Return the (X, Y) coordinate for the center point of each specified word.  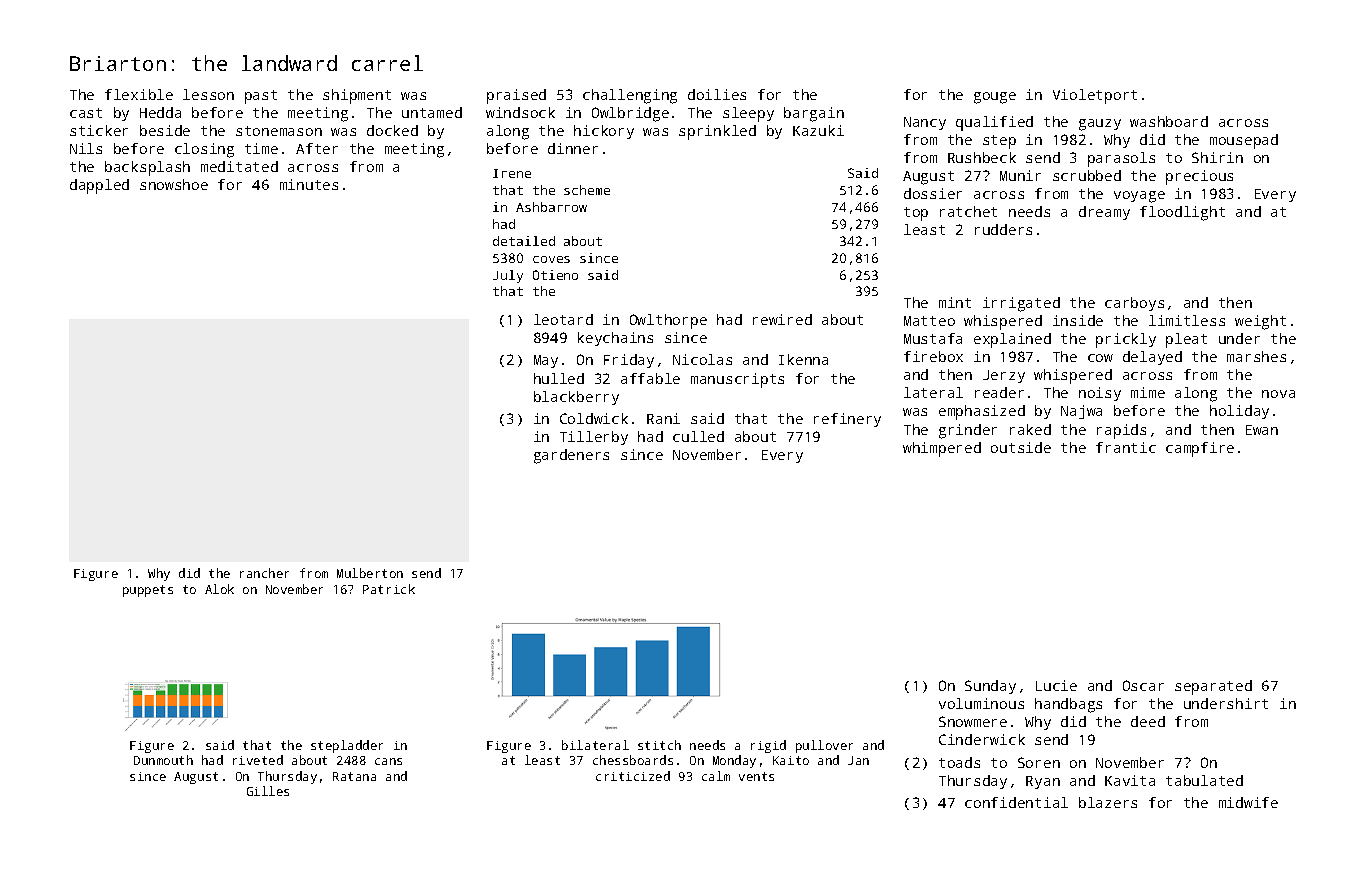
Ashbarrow (551, 207)
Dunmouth (163, 760)
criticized (633, 776)
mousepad (1244, 141)
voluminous (981, 703)
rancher (264, 573)
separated (1213, 687)
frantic (1126, 447)
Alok (219, 589)
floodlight (1182, 213)
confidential (1016, 802)
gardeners (571, 456)
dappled (99, 186)
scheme (587, 190)
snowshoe (174, 184)
